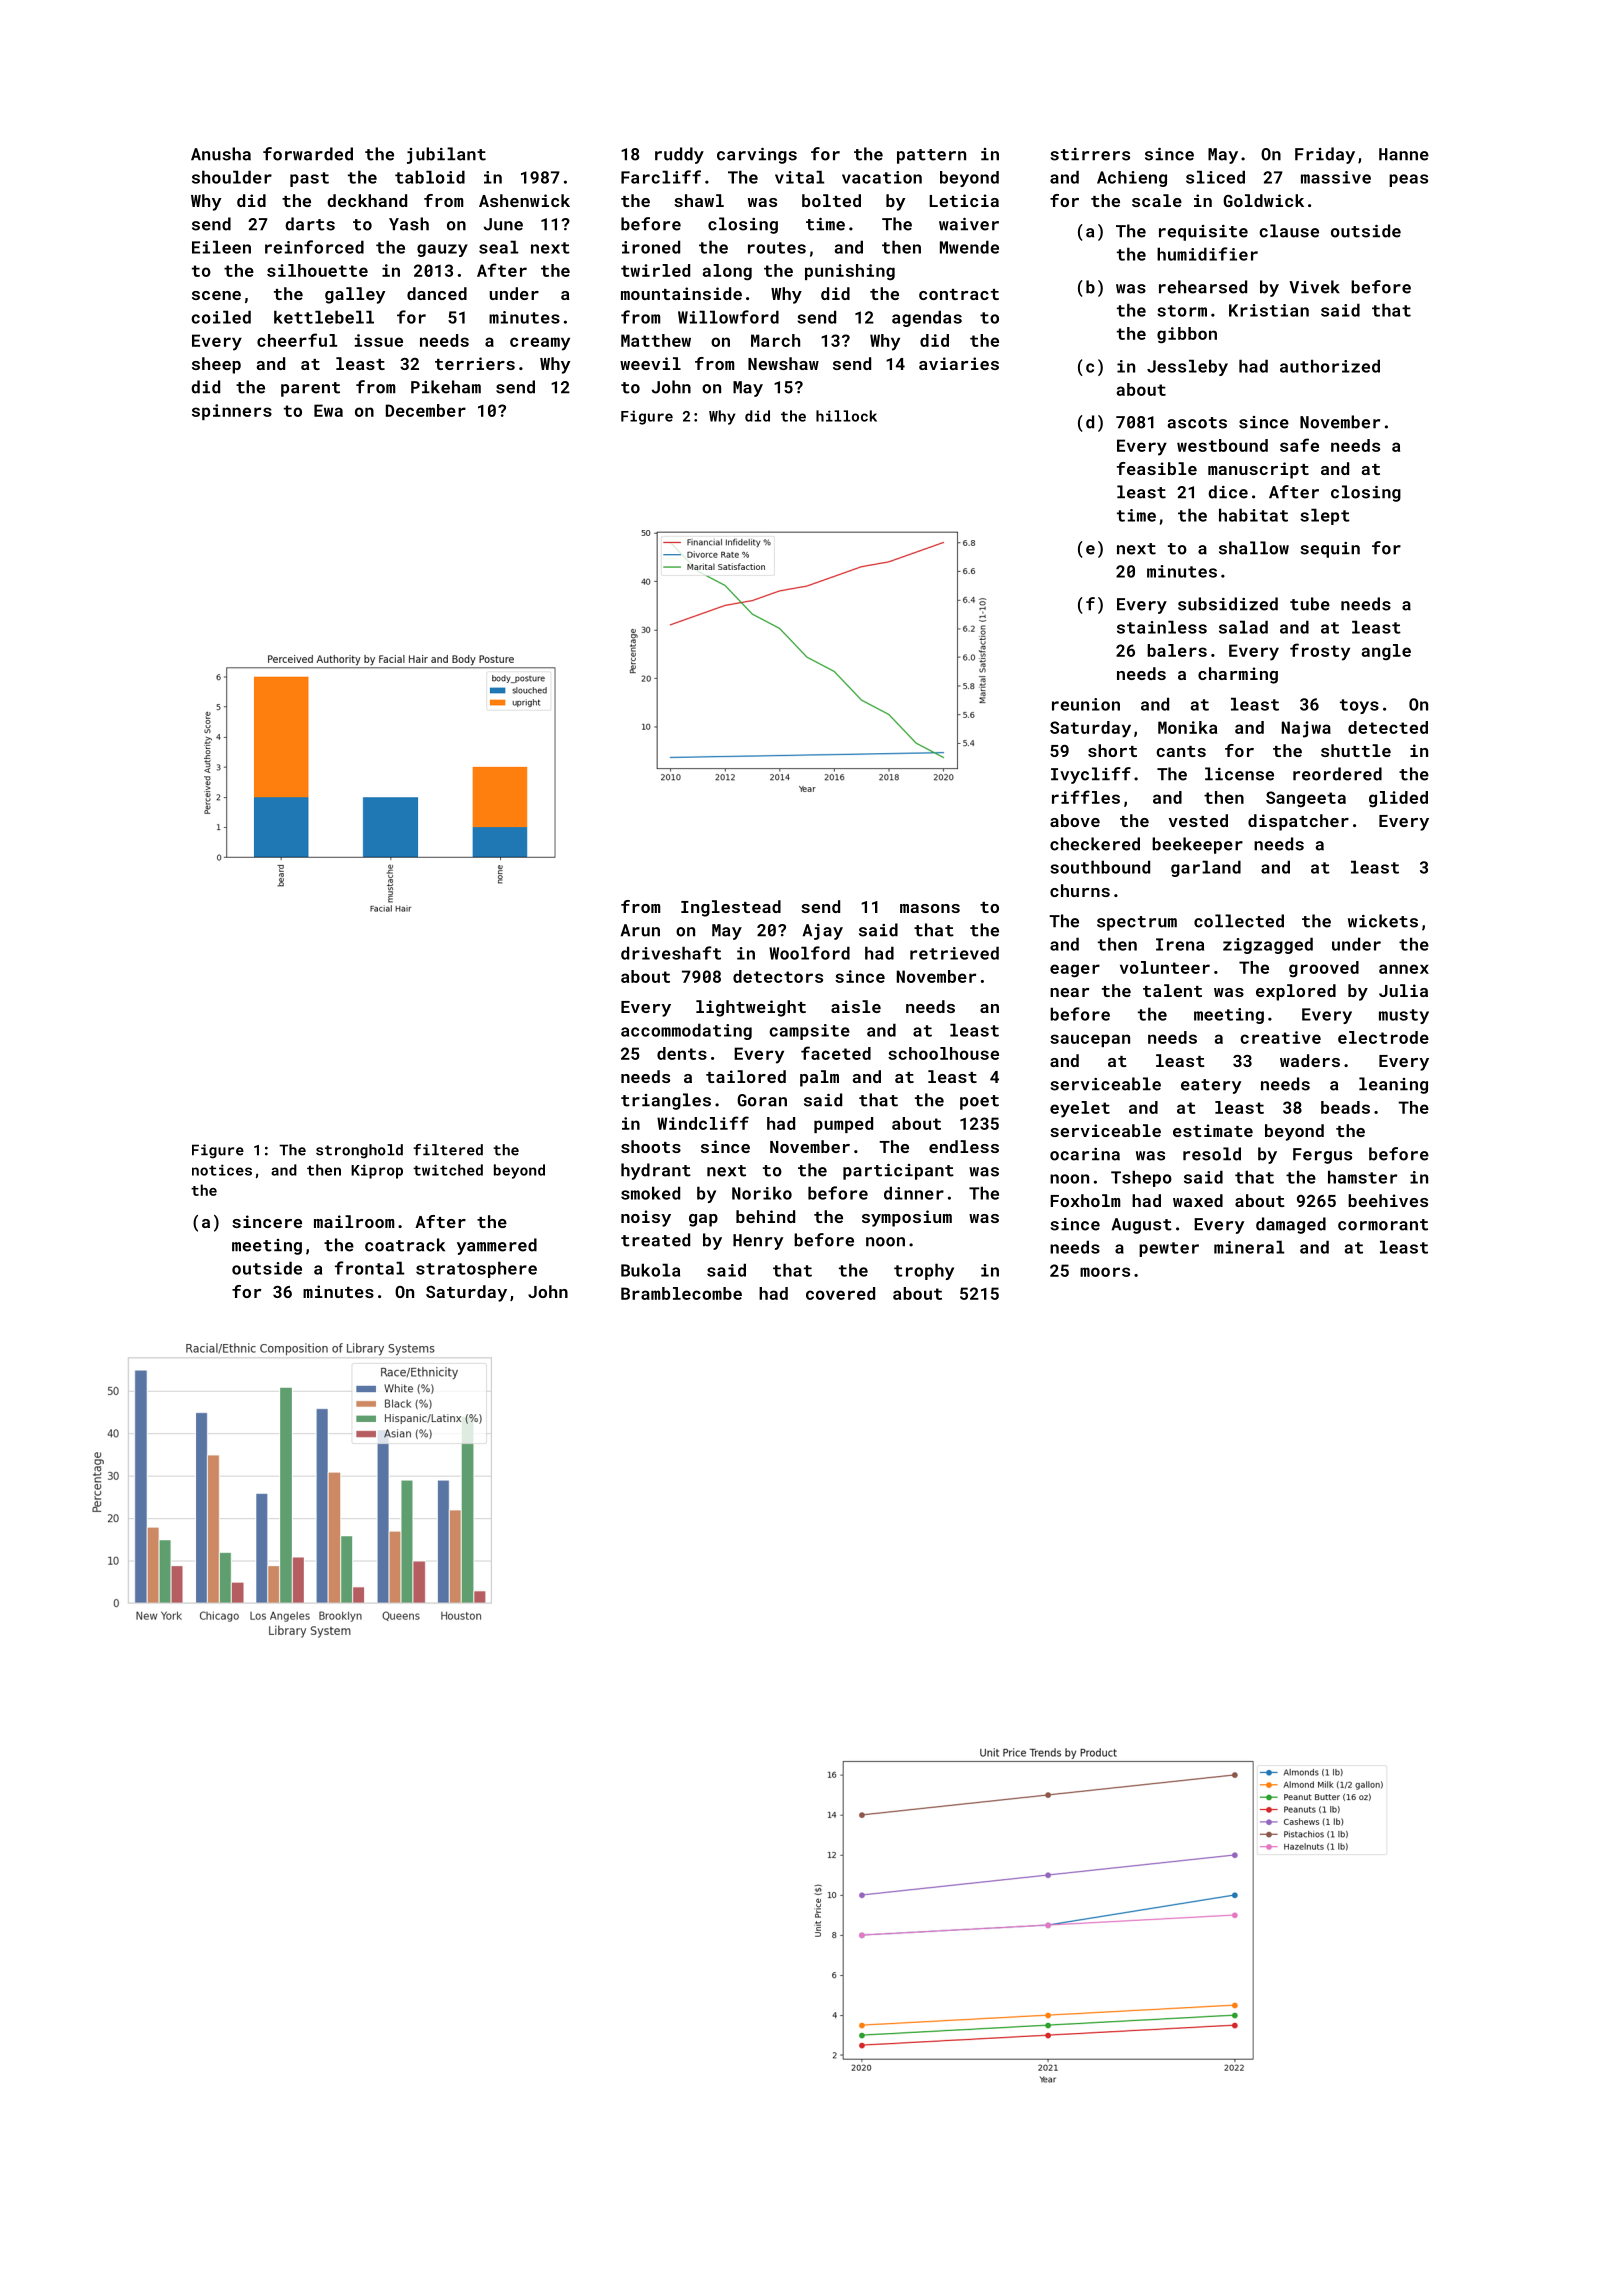 The image size is (1620, 2292). Describe the element at coordinates (846, 416) in the screenshot. I see `hillock` at that location.
